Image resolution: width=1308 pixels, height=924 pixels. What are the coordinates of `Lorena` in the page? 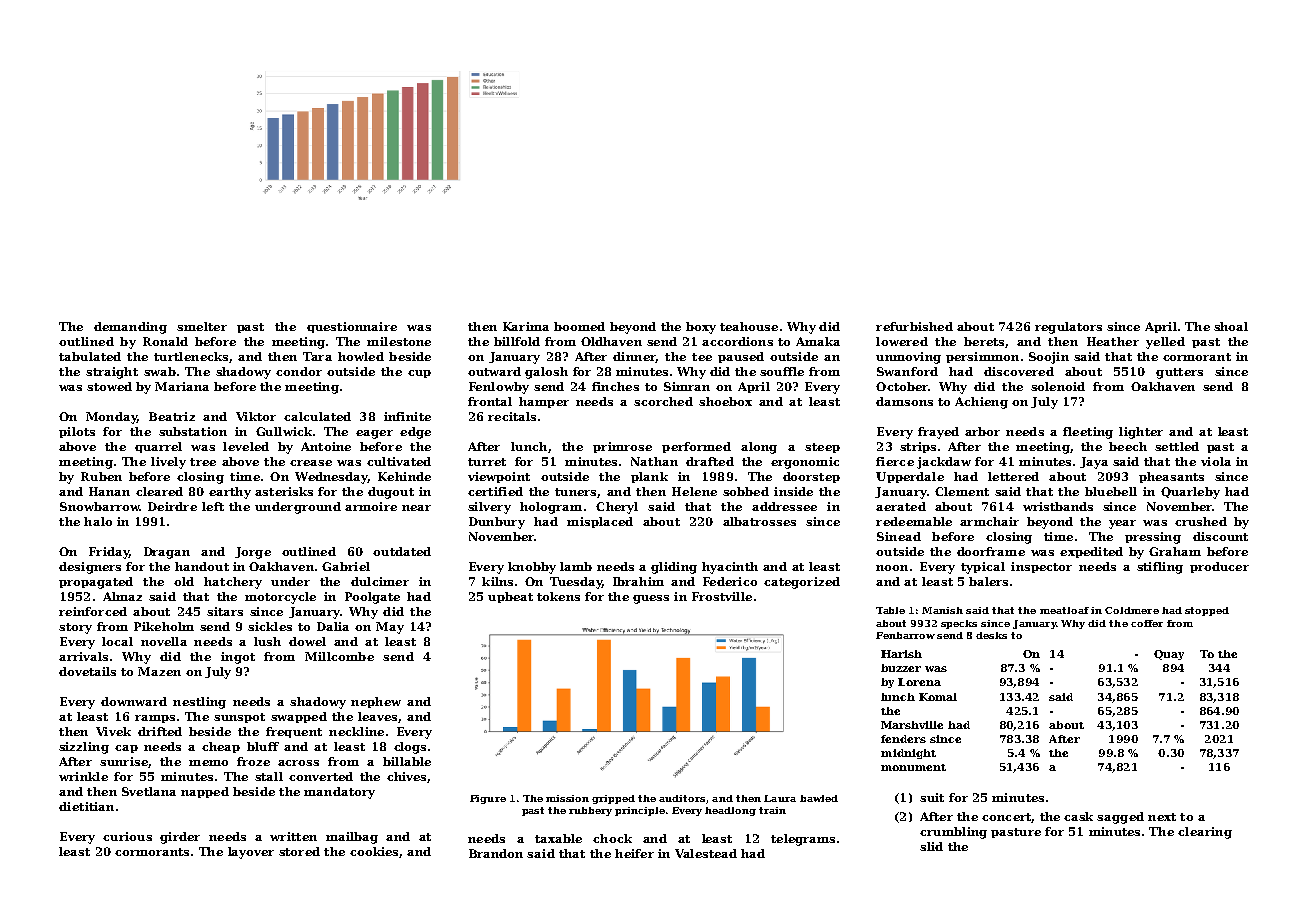 It's located at (919, 682).
